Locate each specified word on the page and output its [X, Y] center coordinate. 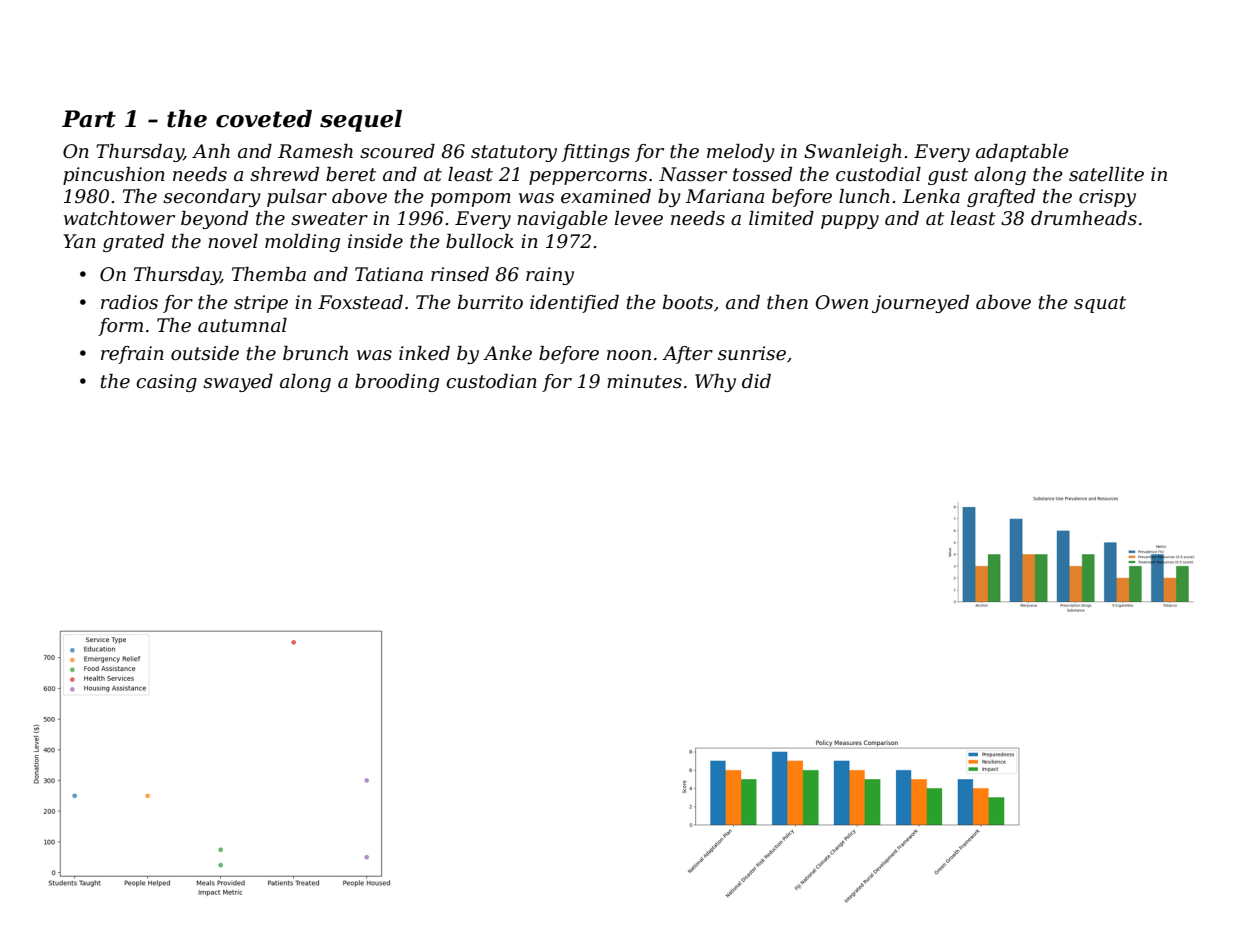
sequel [361, 121]
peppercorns [588, 178]
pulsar [297, 198]
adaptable [1022, 153]
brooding [397, 383]
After [687, 355]
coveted [264, 119]
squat [1100, 304]
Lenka [931, 196]
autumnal [242, 325]
